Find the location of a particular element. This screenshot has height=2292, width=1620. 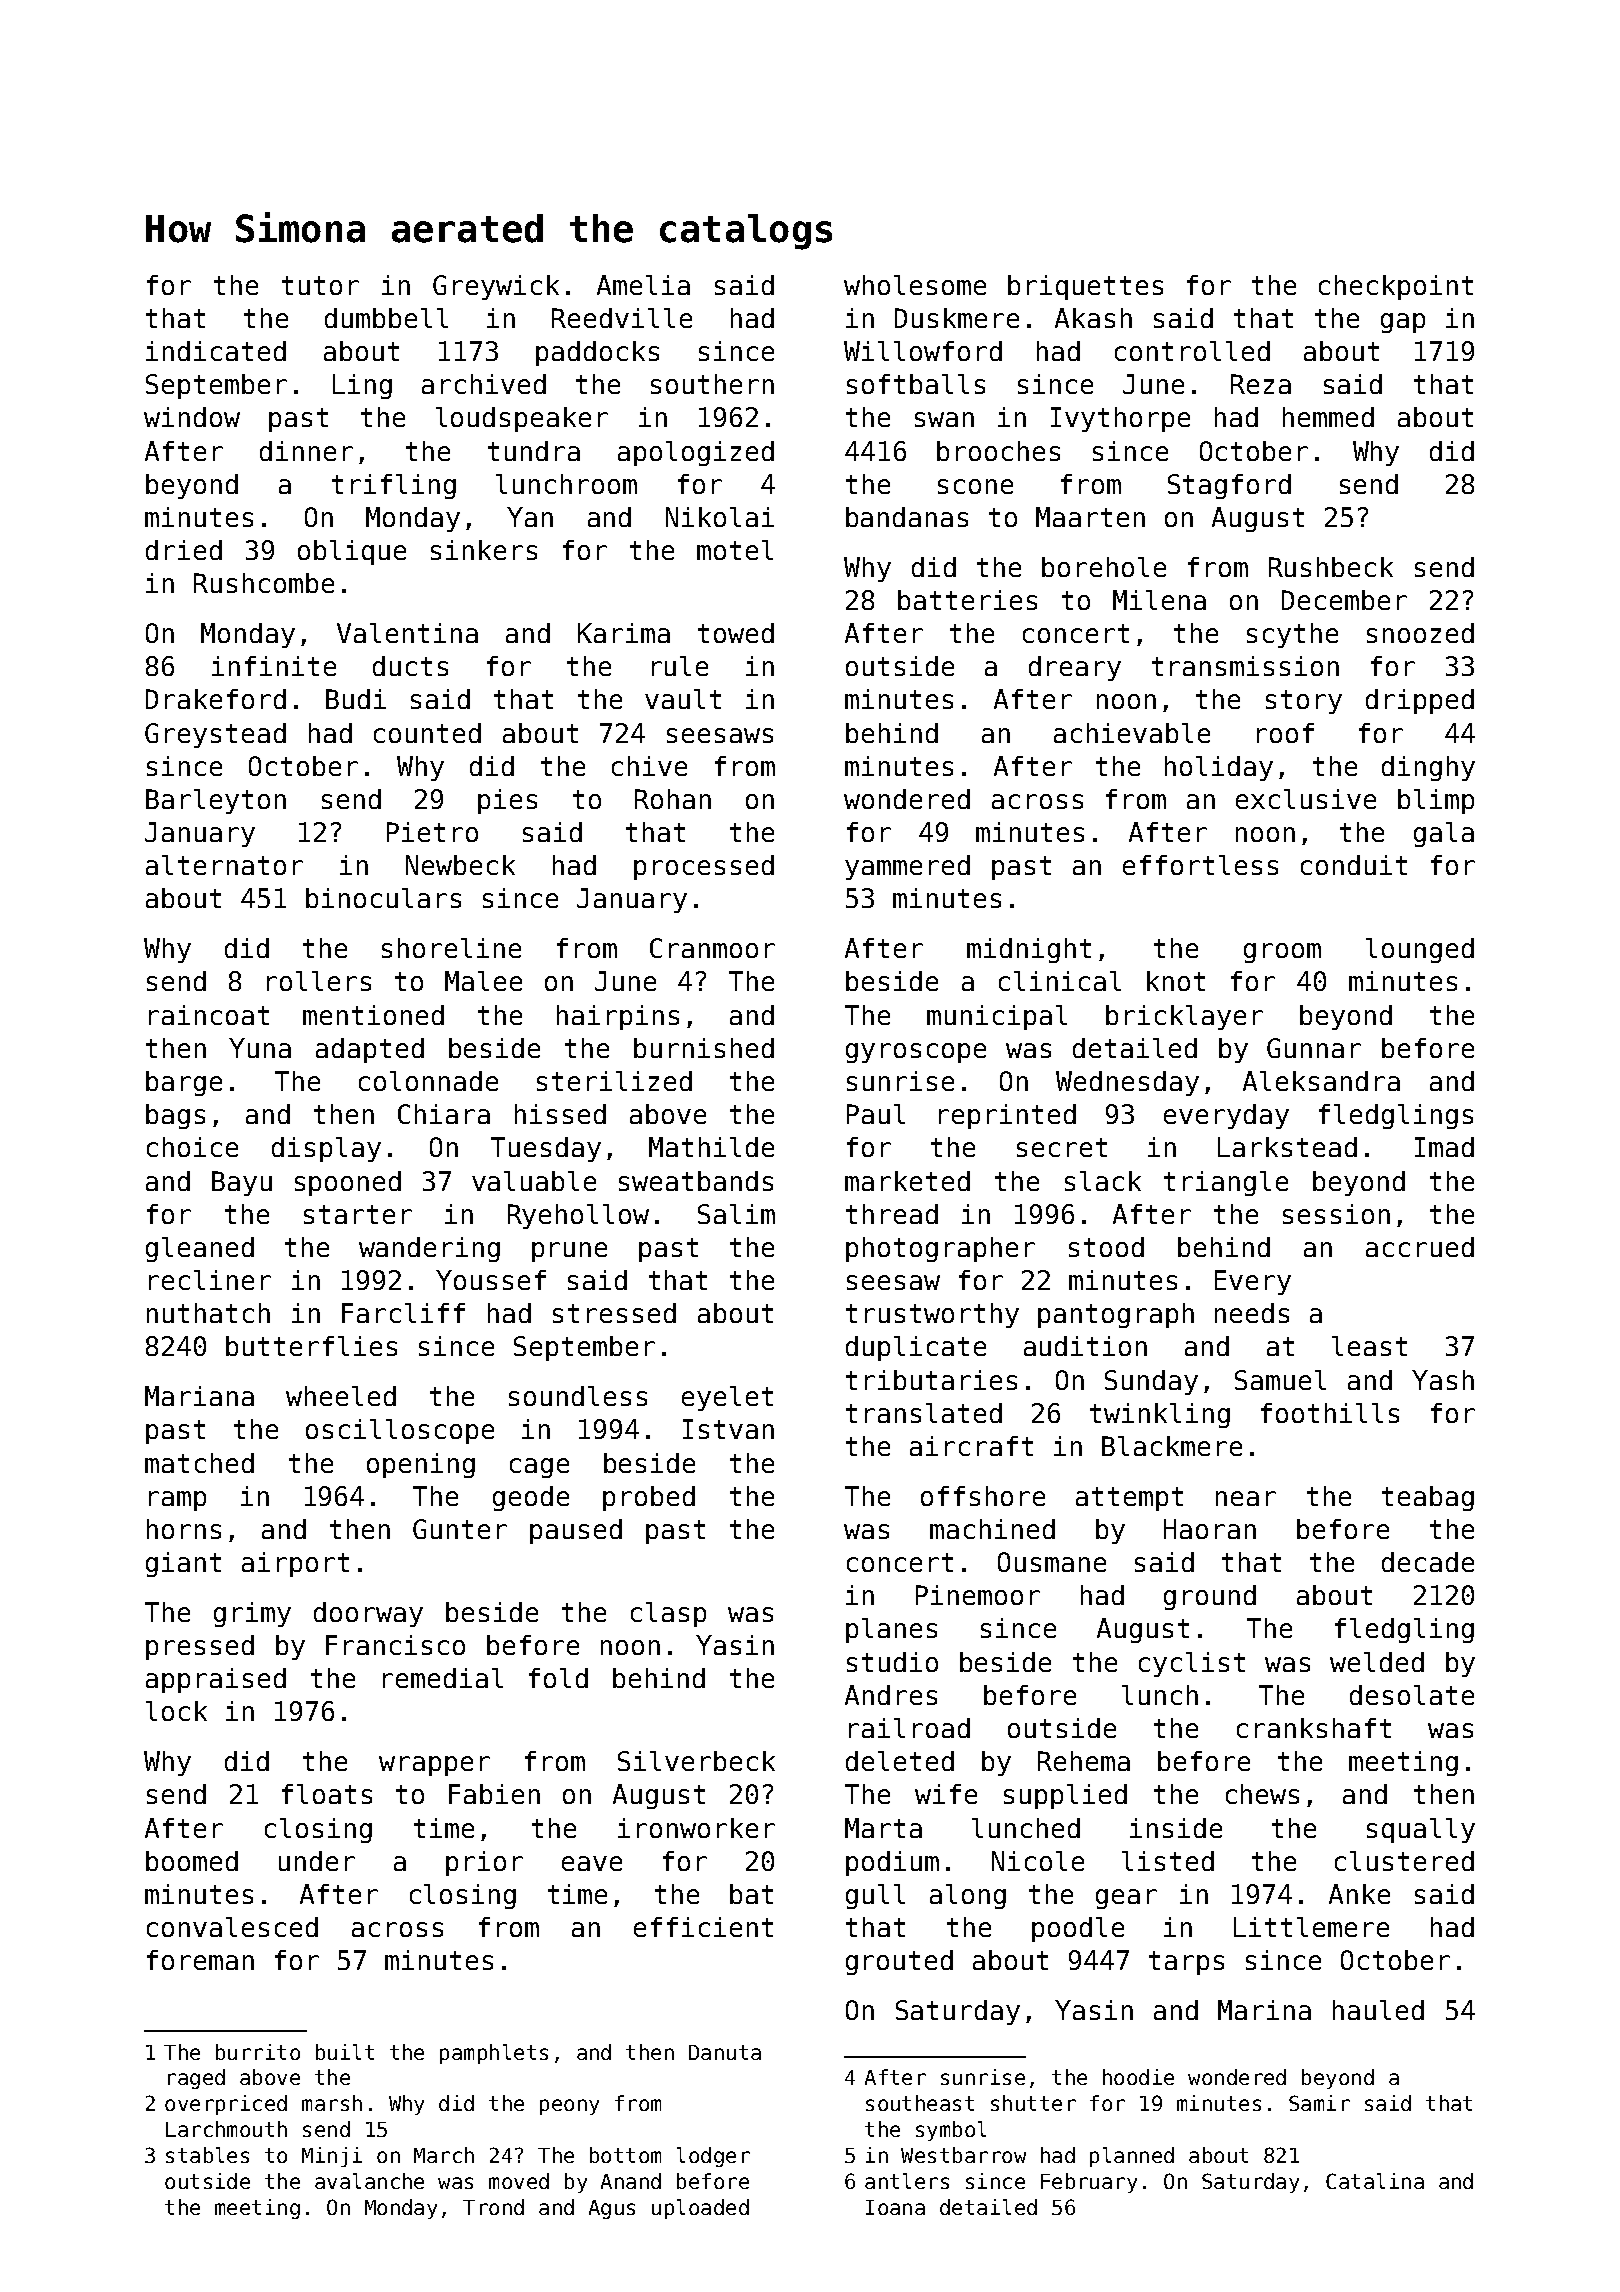

borehole is located at coordinates (1104, 567).
